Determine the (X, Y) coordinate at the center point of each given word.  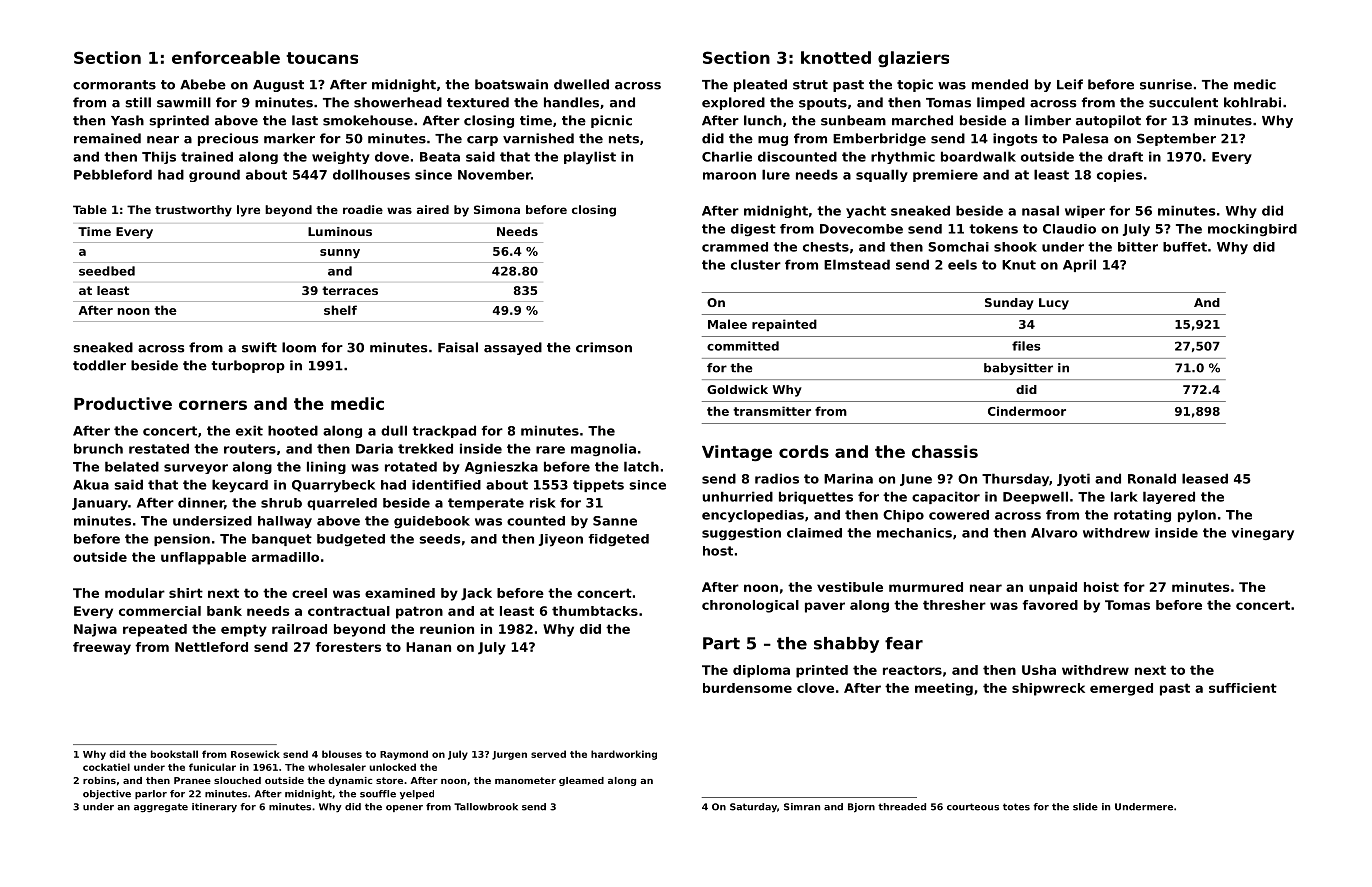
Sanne (615, 521)
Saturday (753, 807)
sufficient (1243, 688)
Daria (374, 448)
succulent (1183, 102)
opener (404, 808)
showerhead (398, 102)
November (494, 174)
